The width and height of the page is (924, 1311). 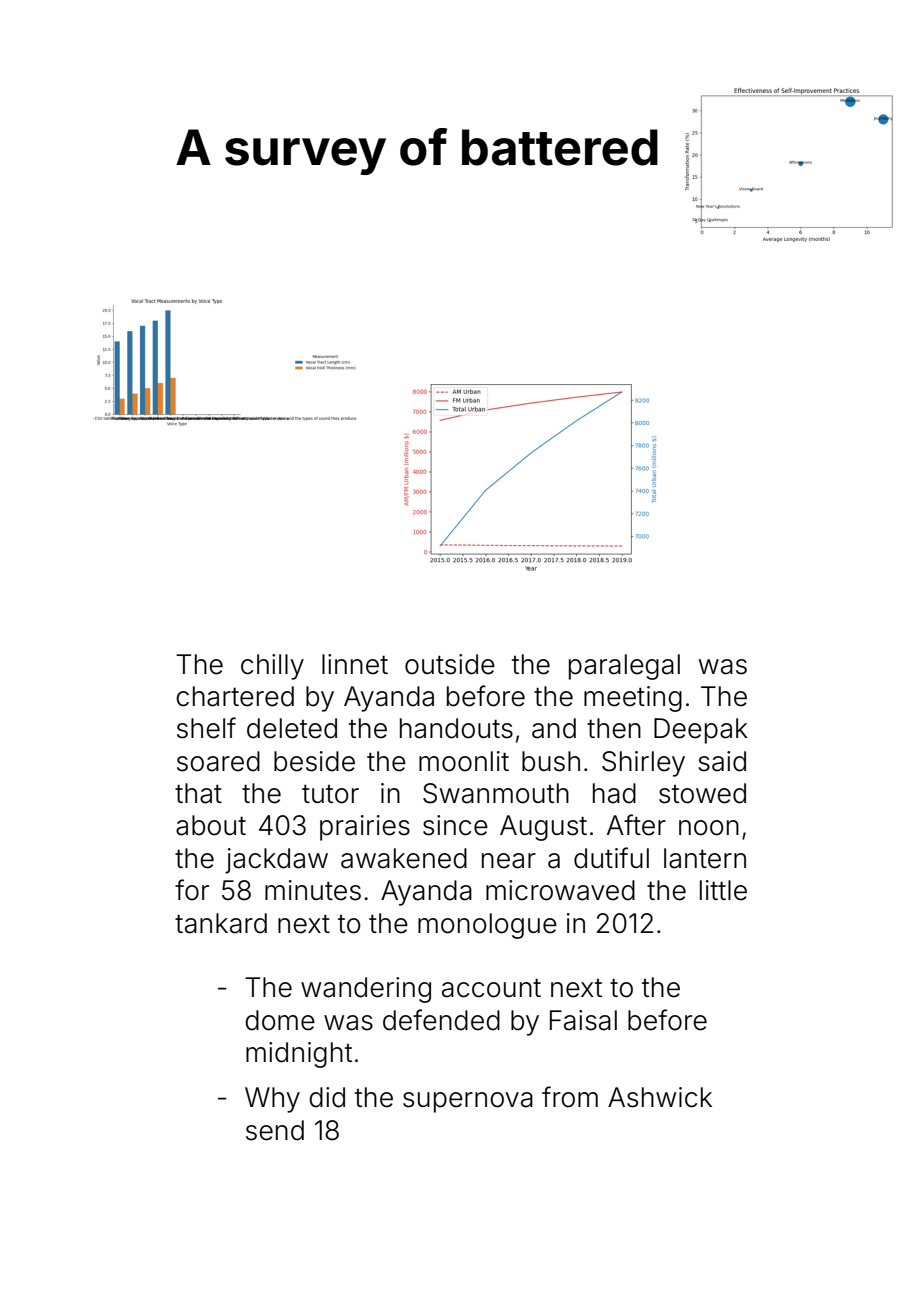 I want to click on Deepak, so click(x=701, y=731).
